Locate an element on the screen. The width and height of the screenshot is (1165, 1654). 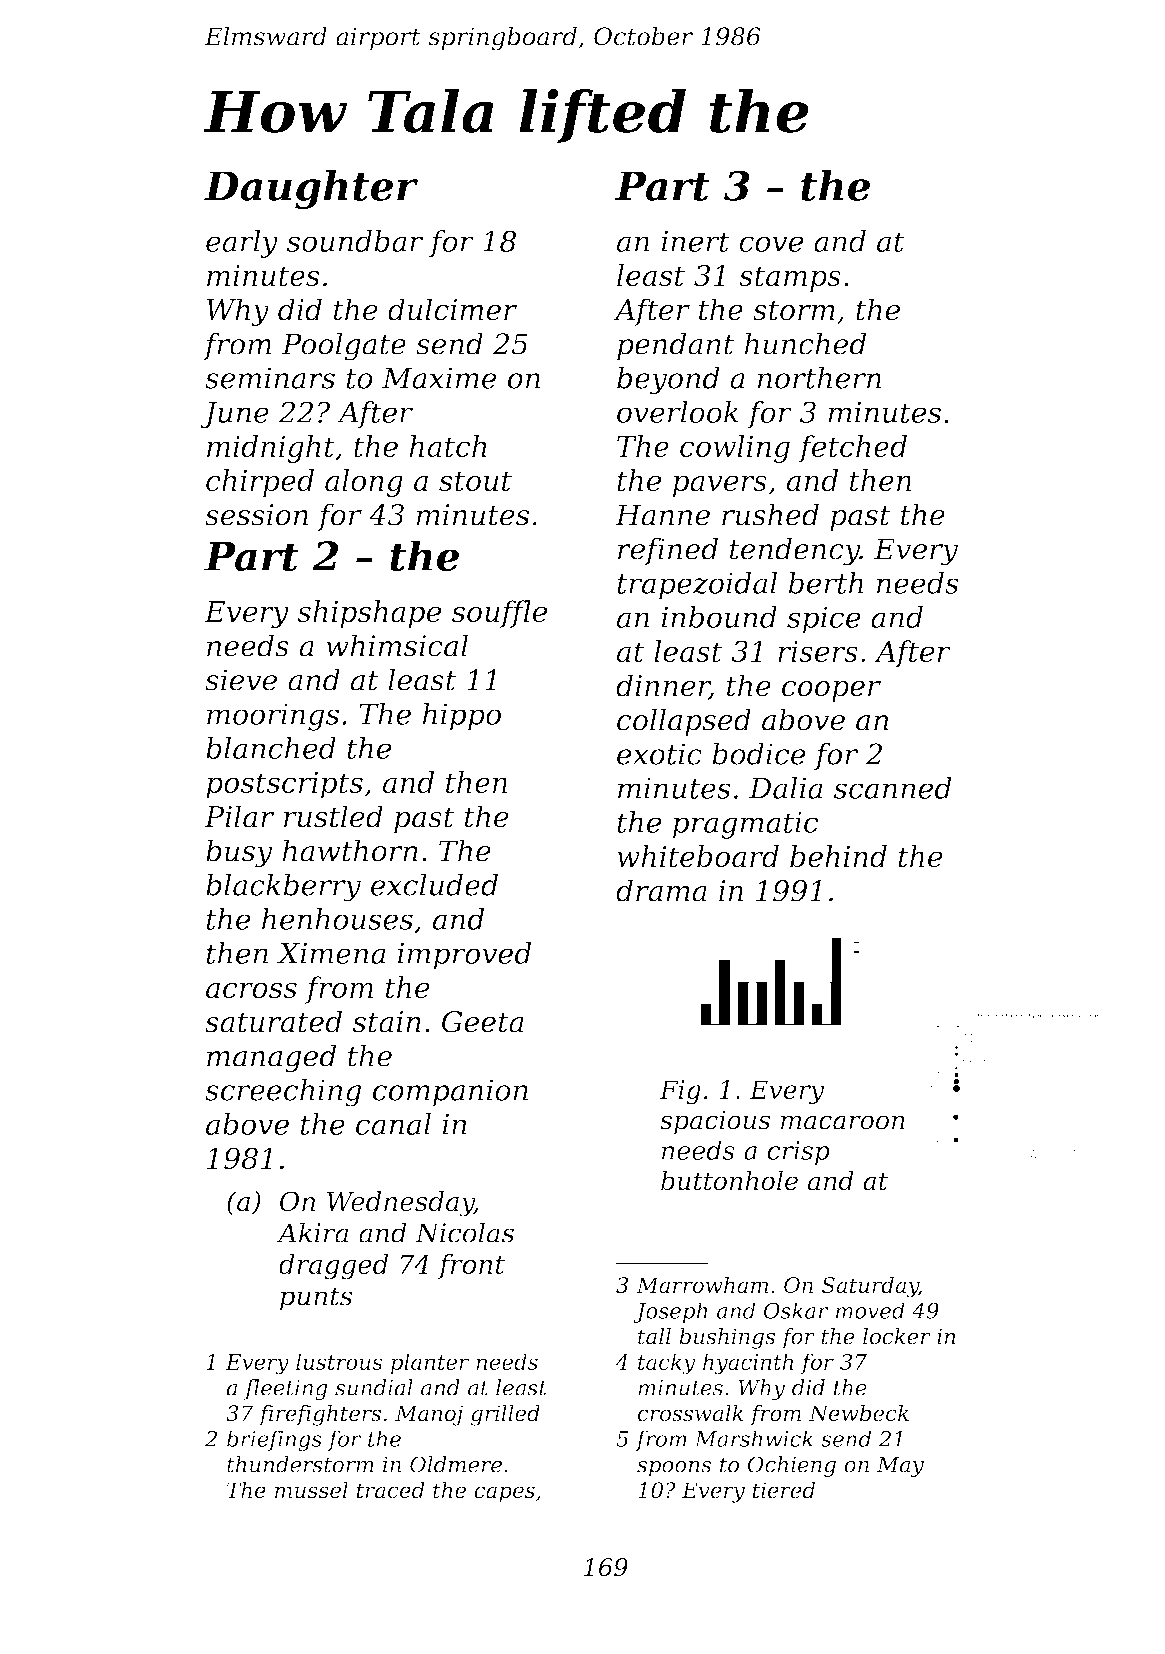
collapsed is located at coordinates (684, 722).
